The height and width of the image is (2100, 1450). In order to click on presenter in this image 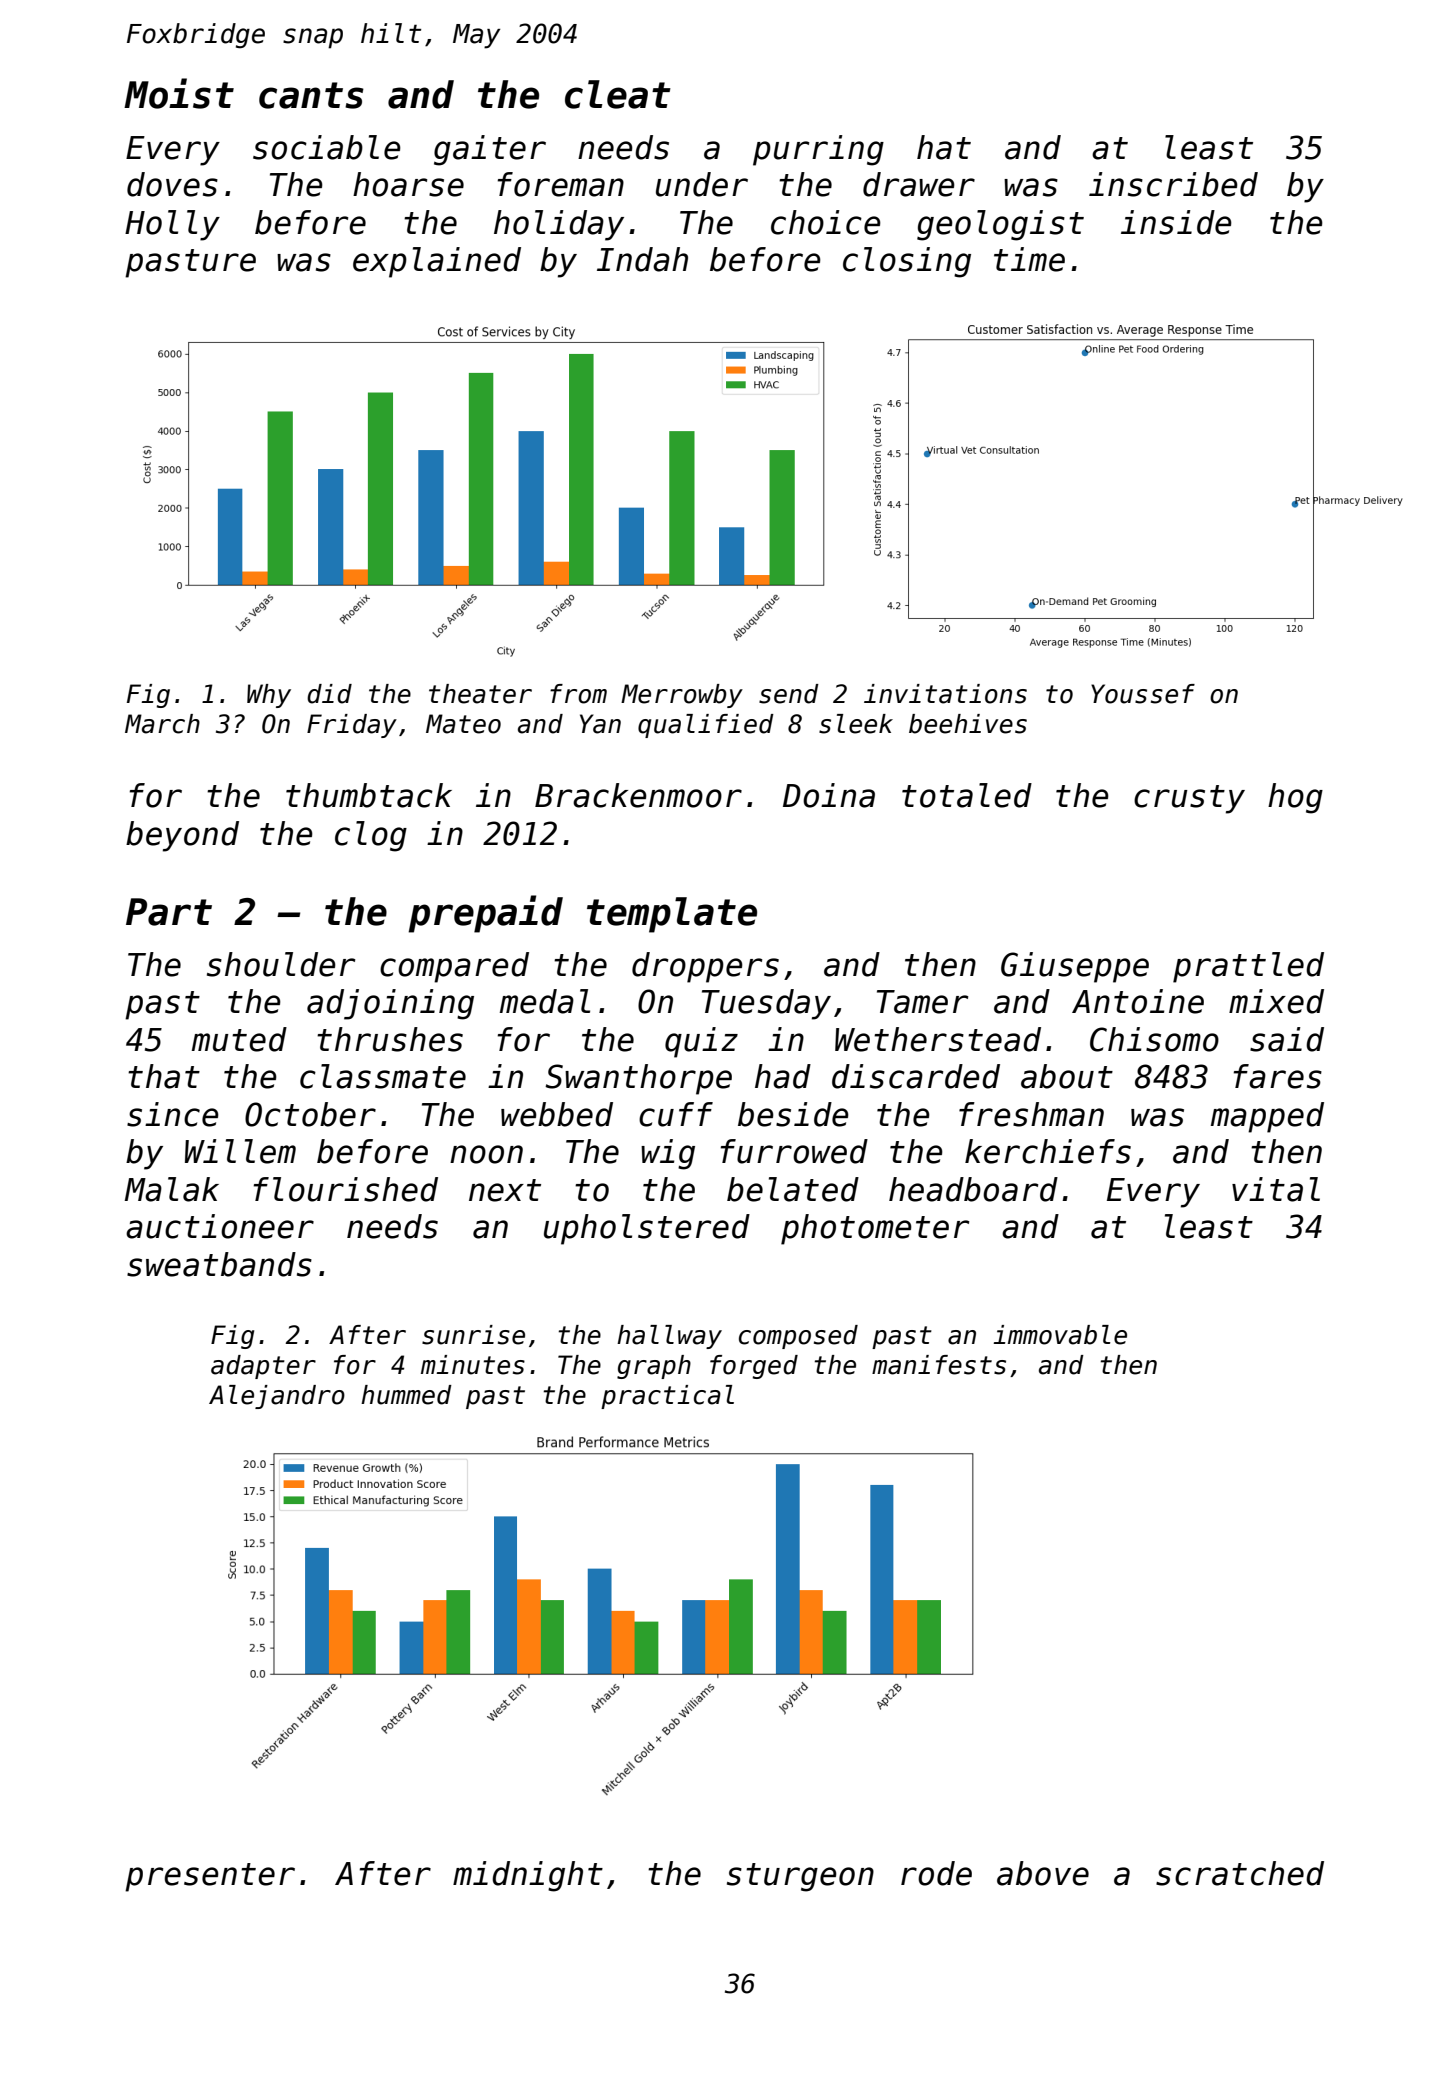, I will do `click(210, 1877)`.
